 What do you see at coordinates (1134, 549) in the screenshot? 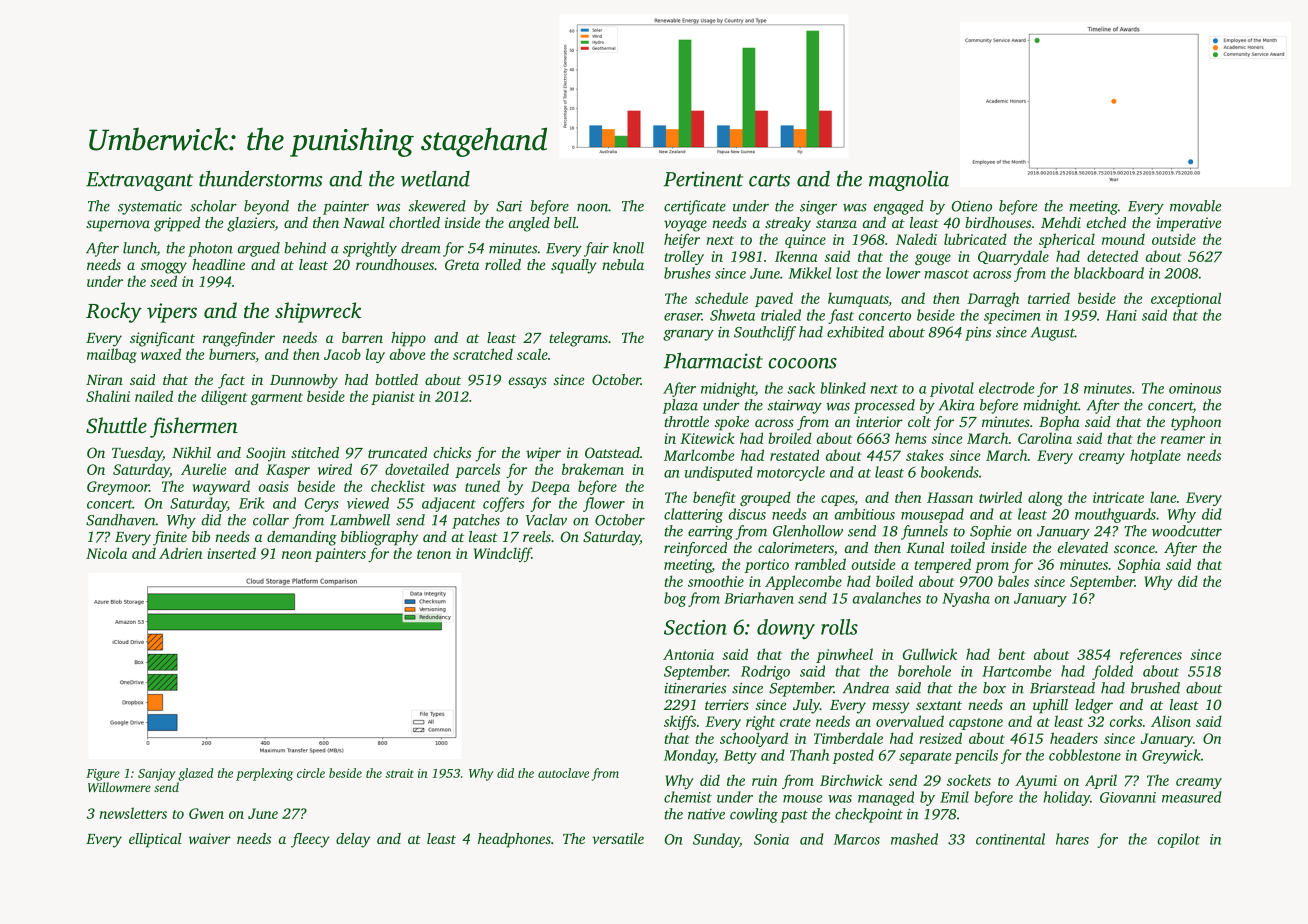
I see `sconce` at bounding box center [1134, 549].
